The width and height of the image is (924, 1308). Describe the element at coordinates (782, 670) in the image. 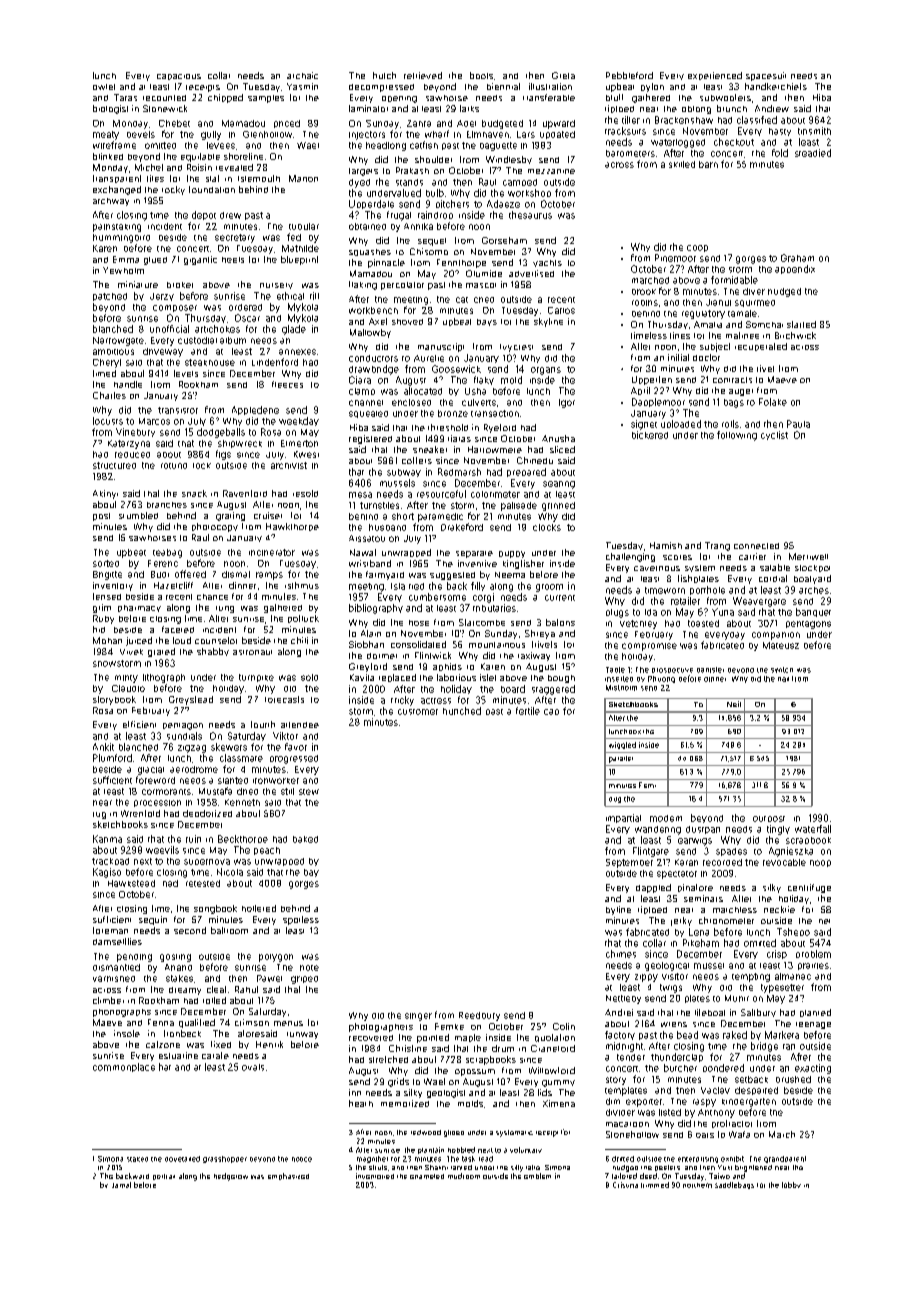

I see `switch` at that location.
